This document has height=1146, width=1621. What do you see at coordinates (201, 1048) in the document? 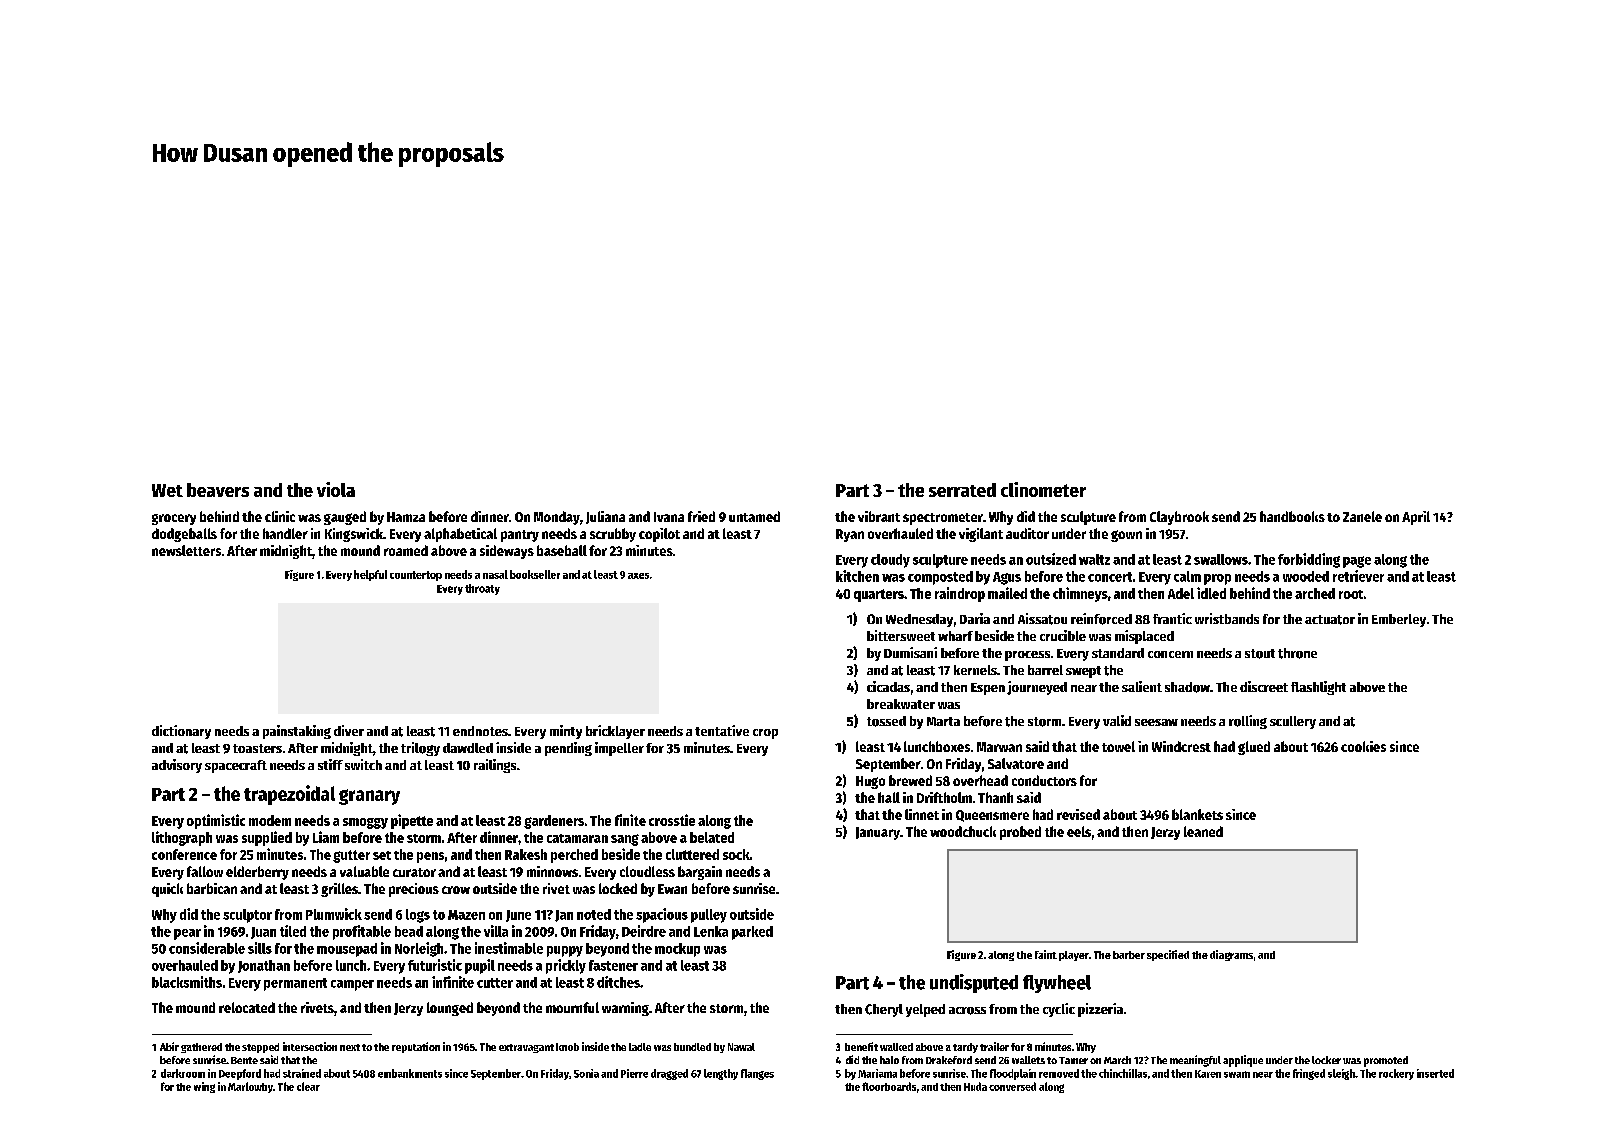
I see `gathered` at bounding box center [201, 1048].
